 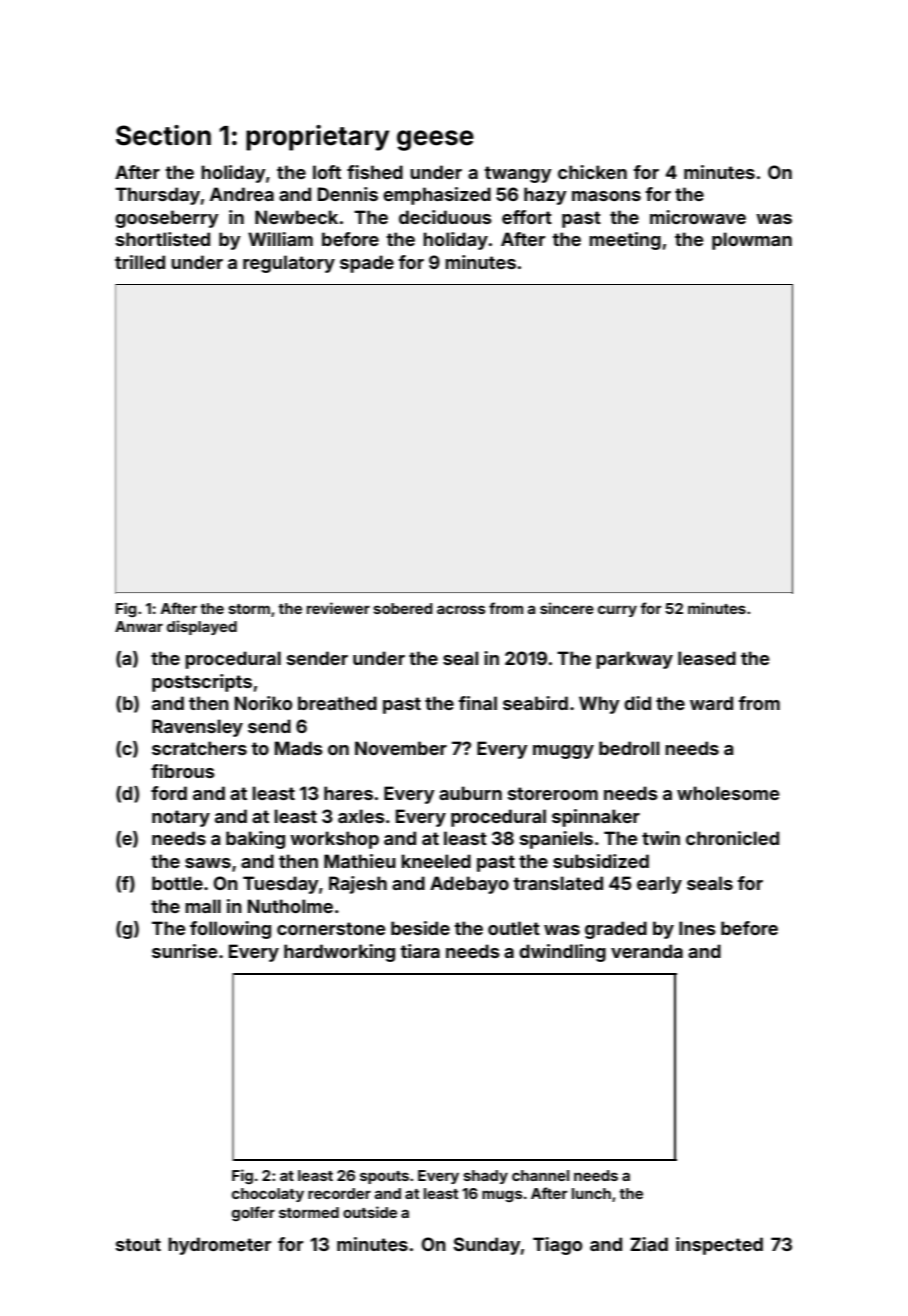 I want to click on reviewer, so click(x=338, y=608).
